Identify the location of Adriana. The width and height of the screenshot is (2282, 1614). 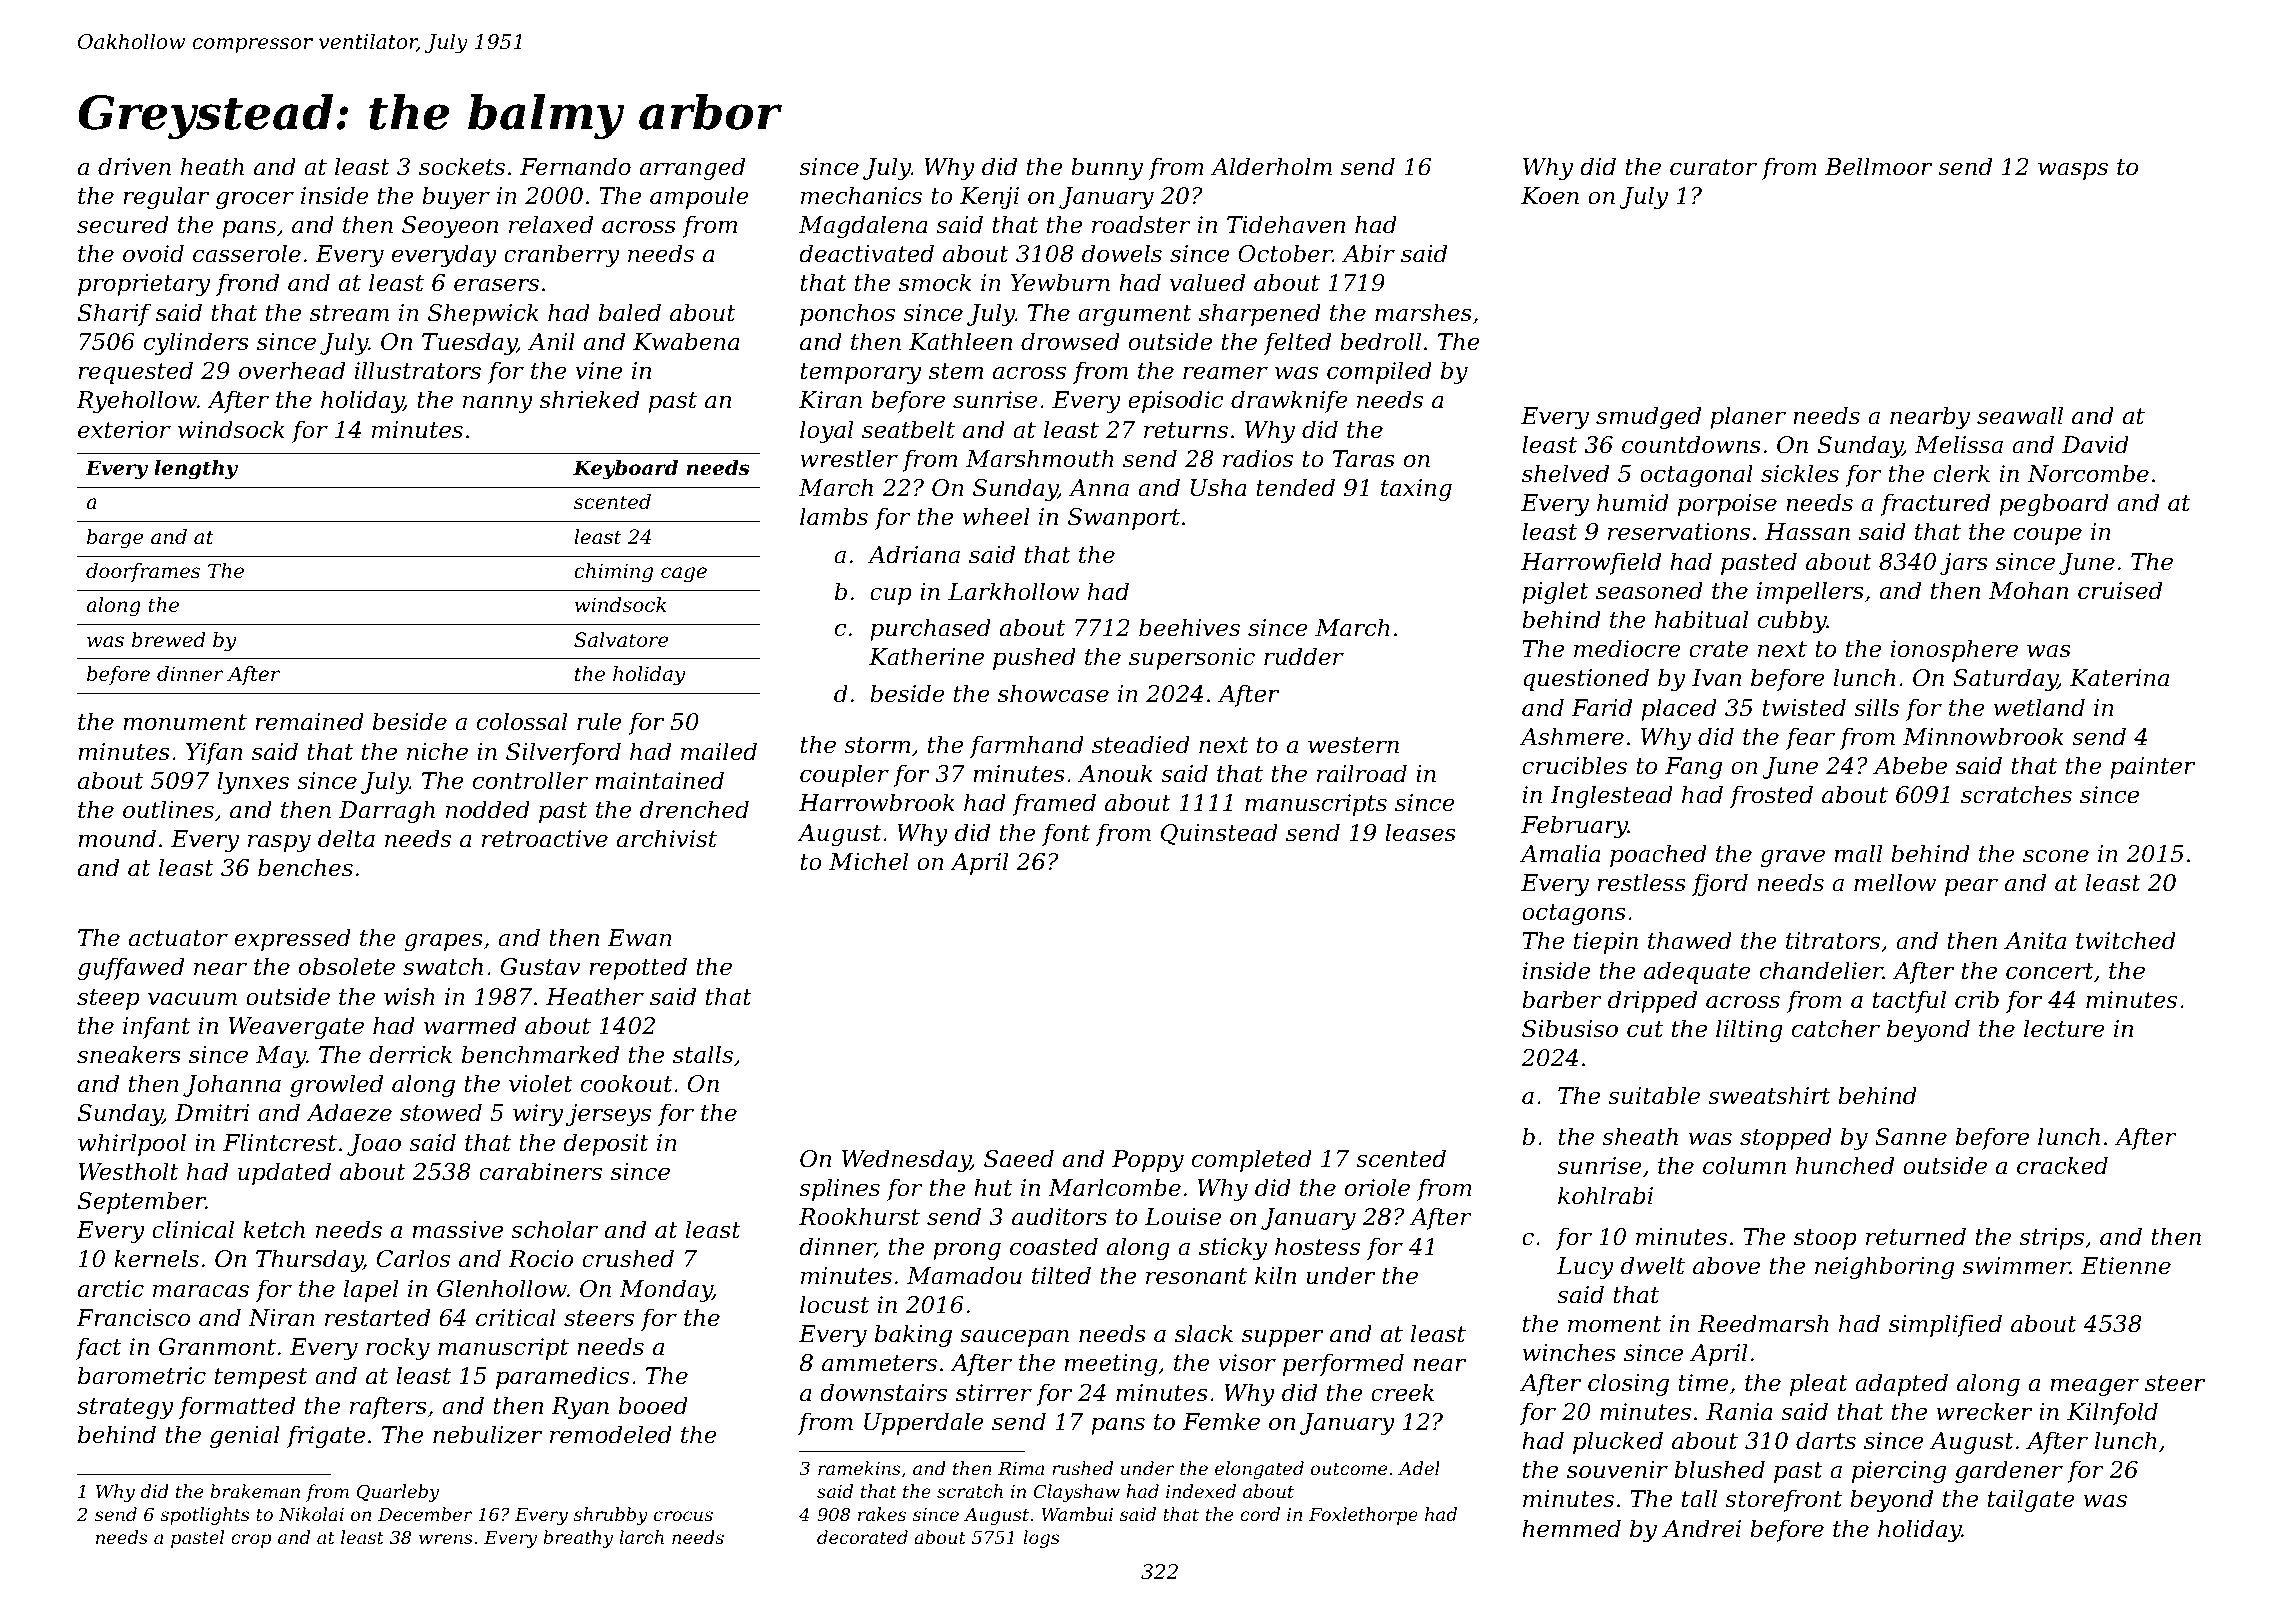
(914, 554).
